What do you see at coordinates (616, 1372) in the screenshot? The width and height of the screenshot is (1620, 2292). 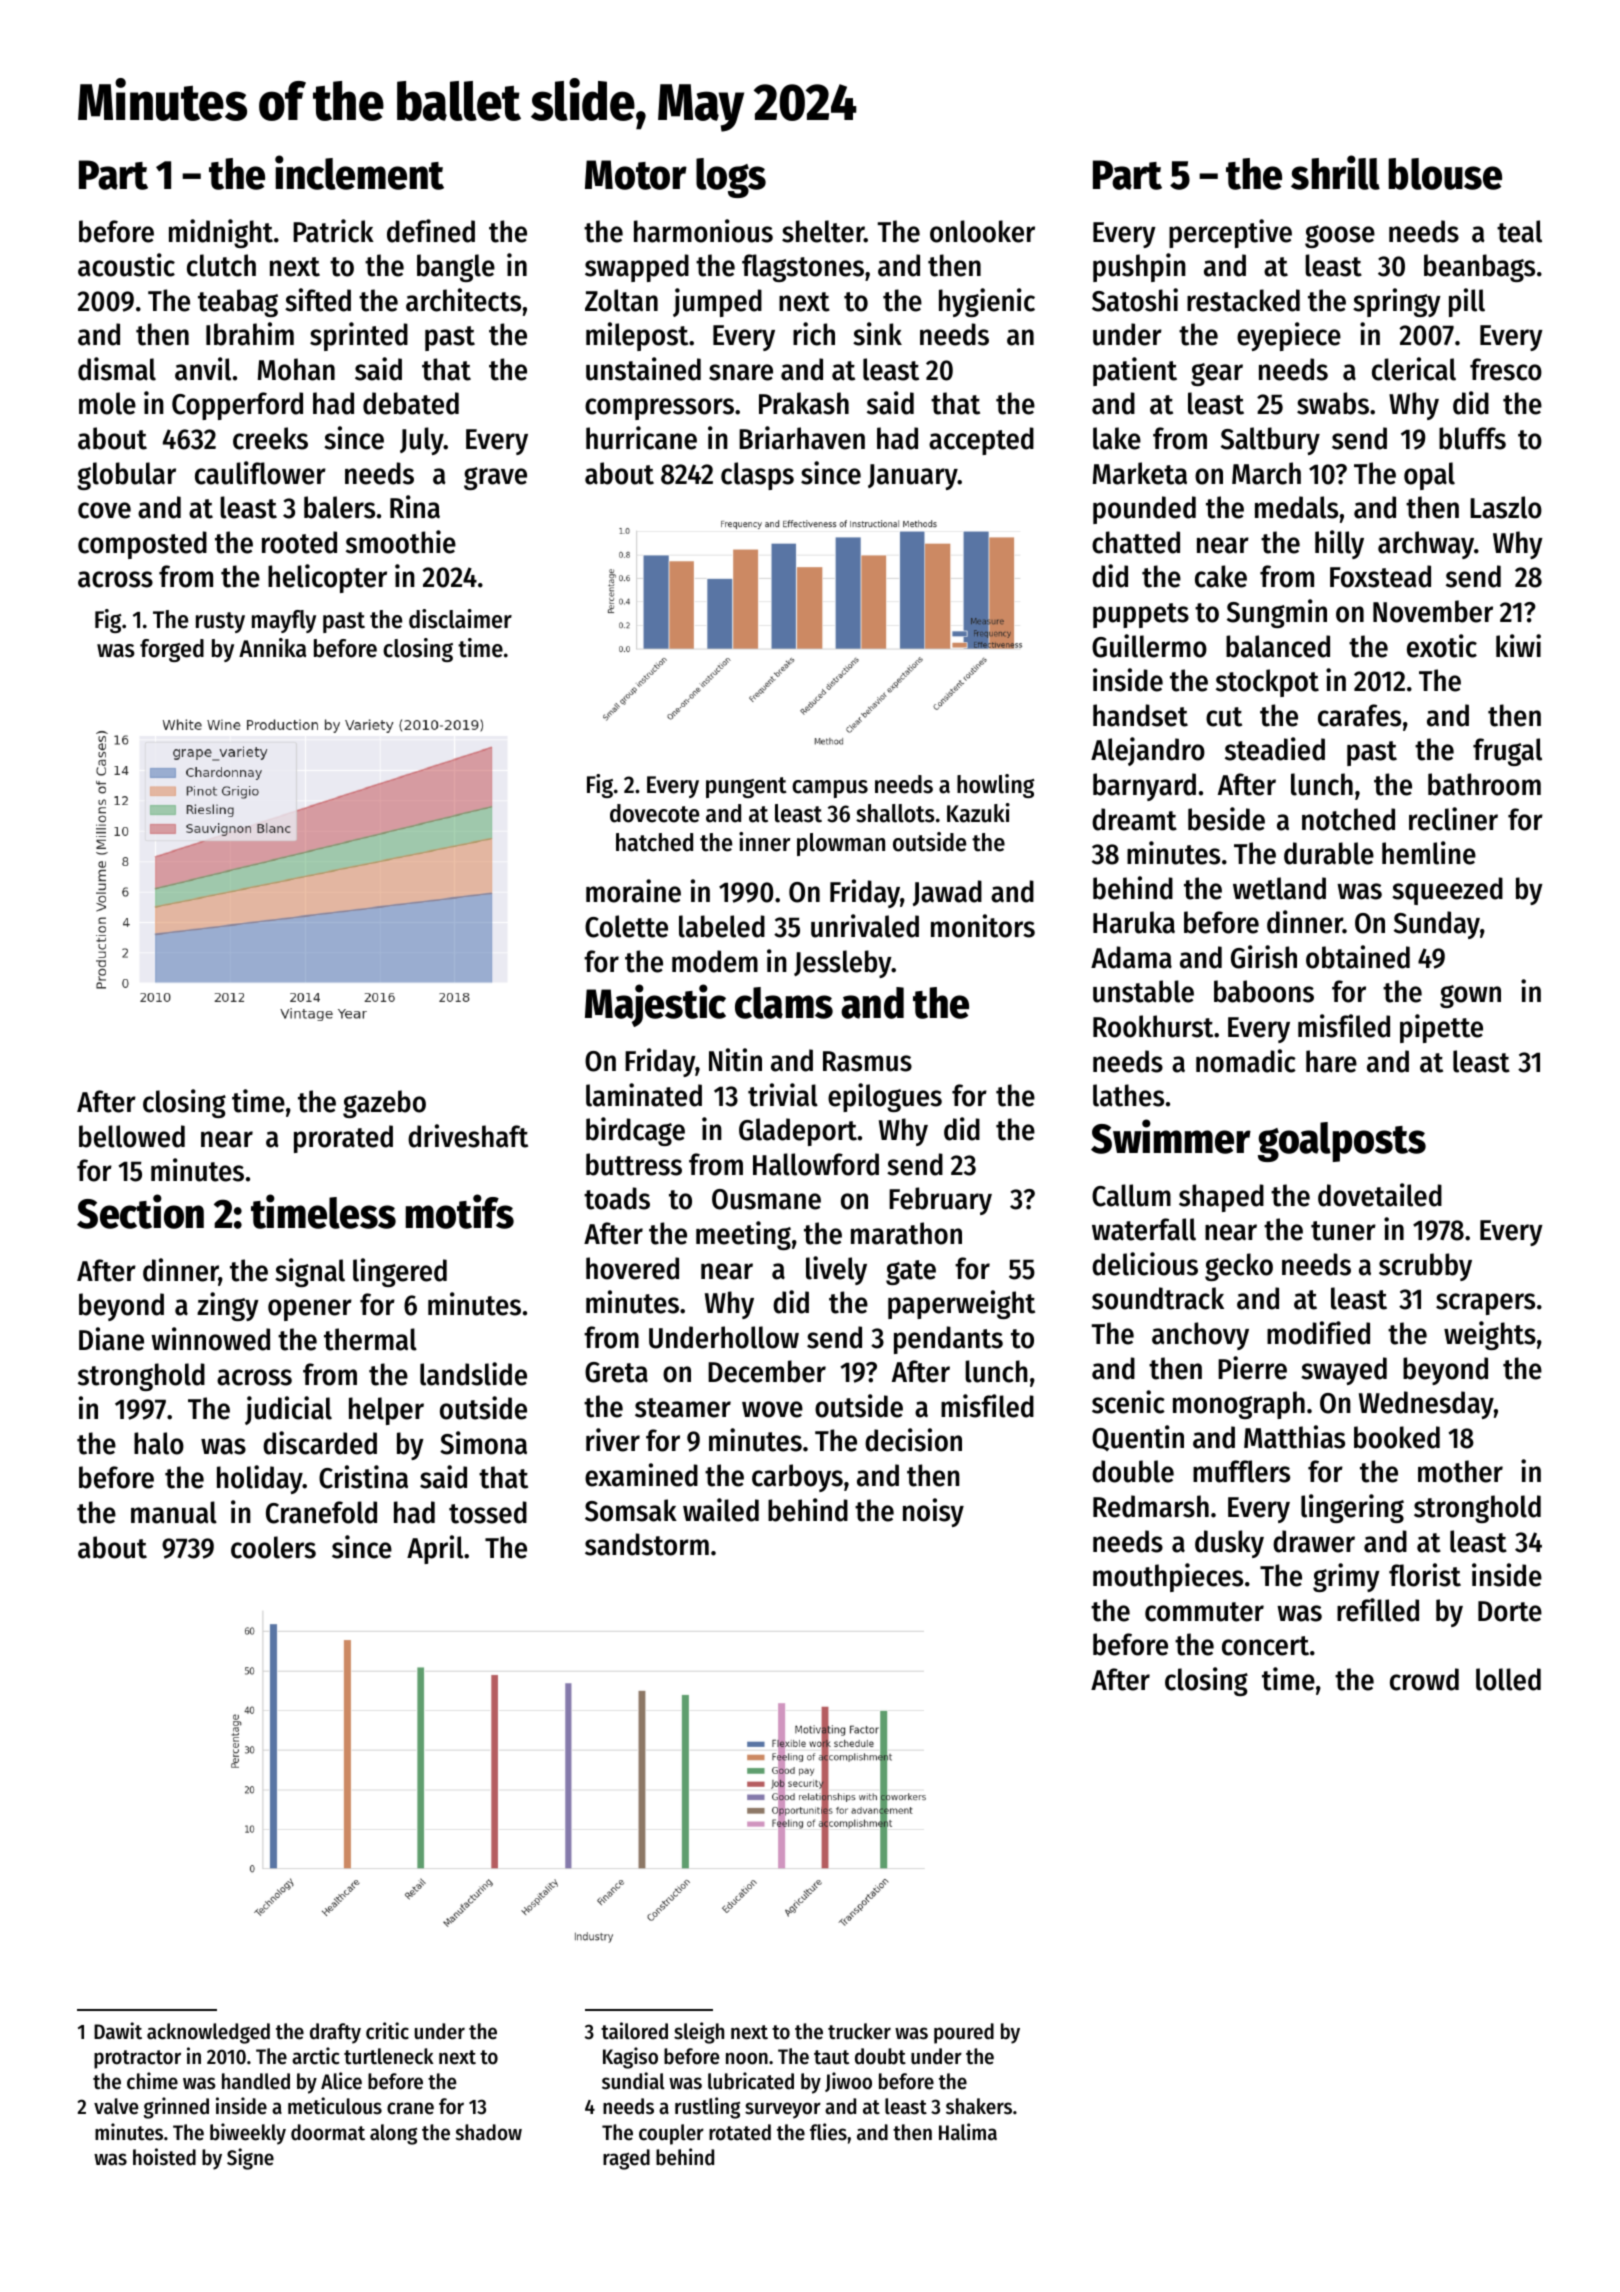 I see `Greta` at bounding box center [616, 1372].
